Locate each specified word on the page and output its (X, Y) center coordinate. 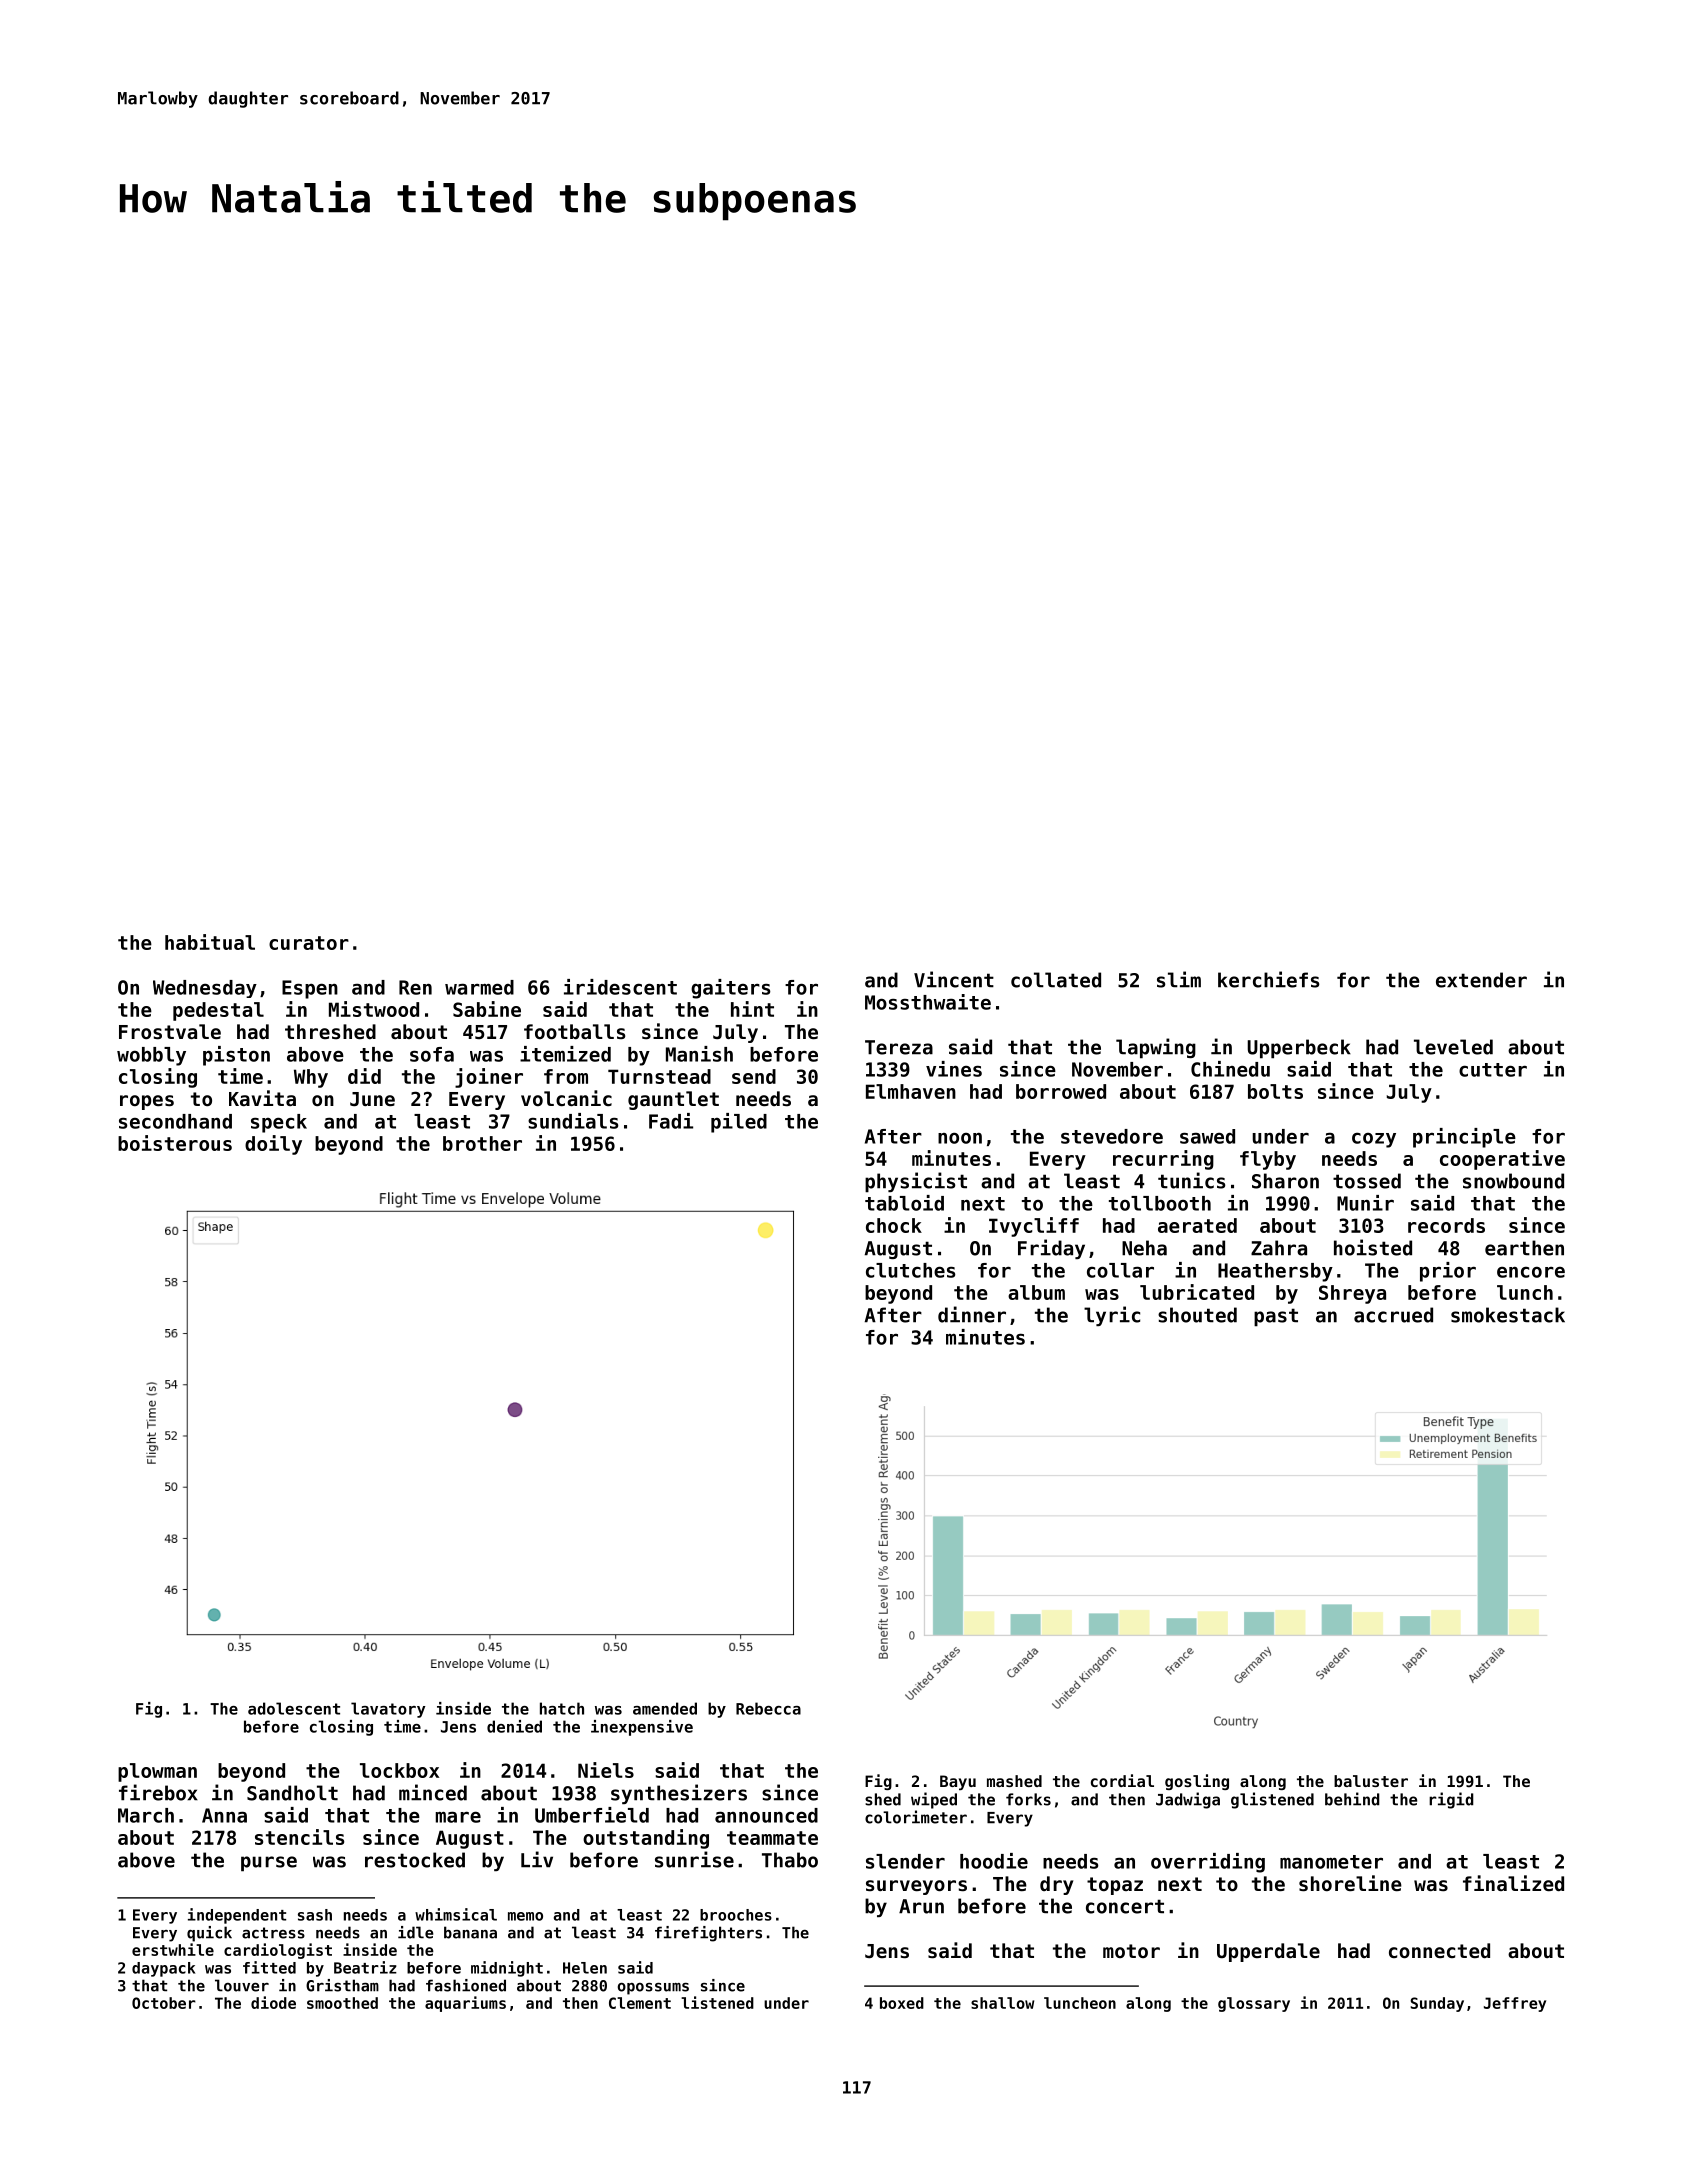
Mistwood (374, 1009)
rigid (1451, 1800)
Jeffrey (1515, 2004)
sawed (1207, 1136)
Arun (921, 1906)
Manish (699, 1054)
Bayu (958, 1782)
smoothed (342, 2003)
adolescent (294, 1708)
